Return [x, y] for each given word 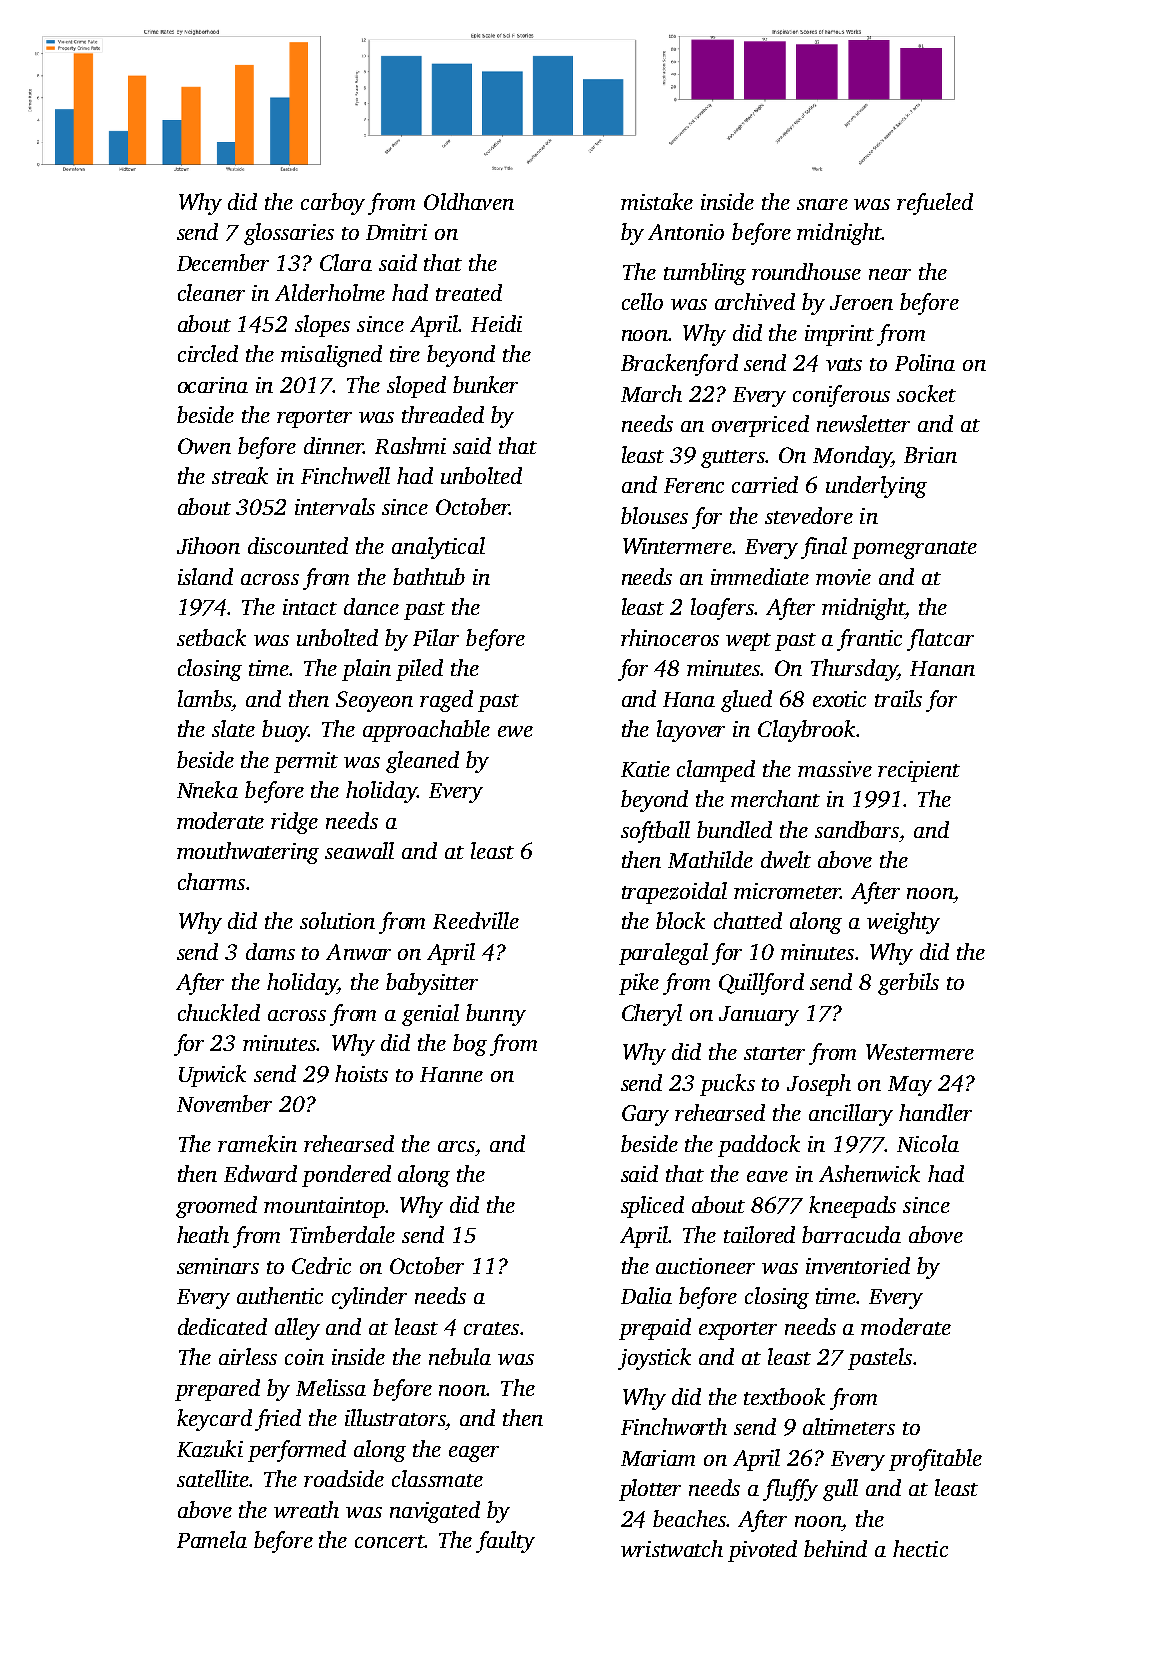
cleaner [211, 292]
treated [469, 292]
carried [765, 484]
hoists [361, 1073]
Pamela [212, 1539]
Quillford [761, 984]
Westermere [920, 1052]
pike [639, 984]
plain [366, 670]
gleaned [422, 762]
